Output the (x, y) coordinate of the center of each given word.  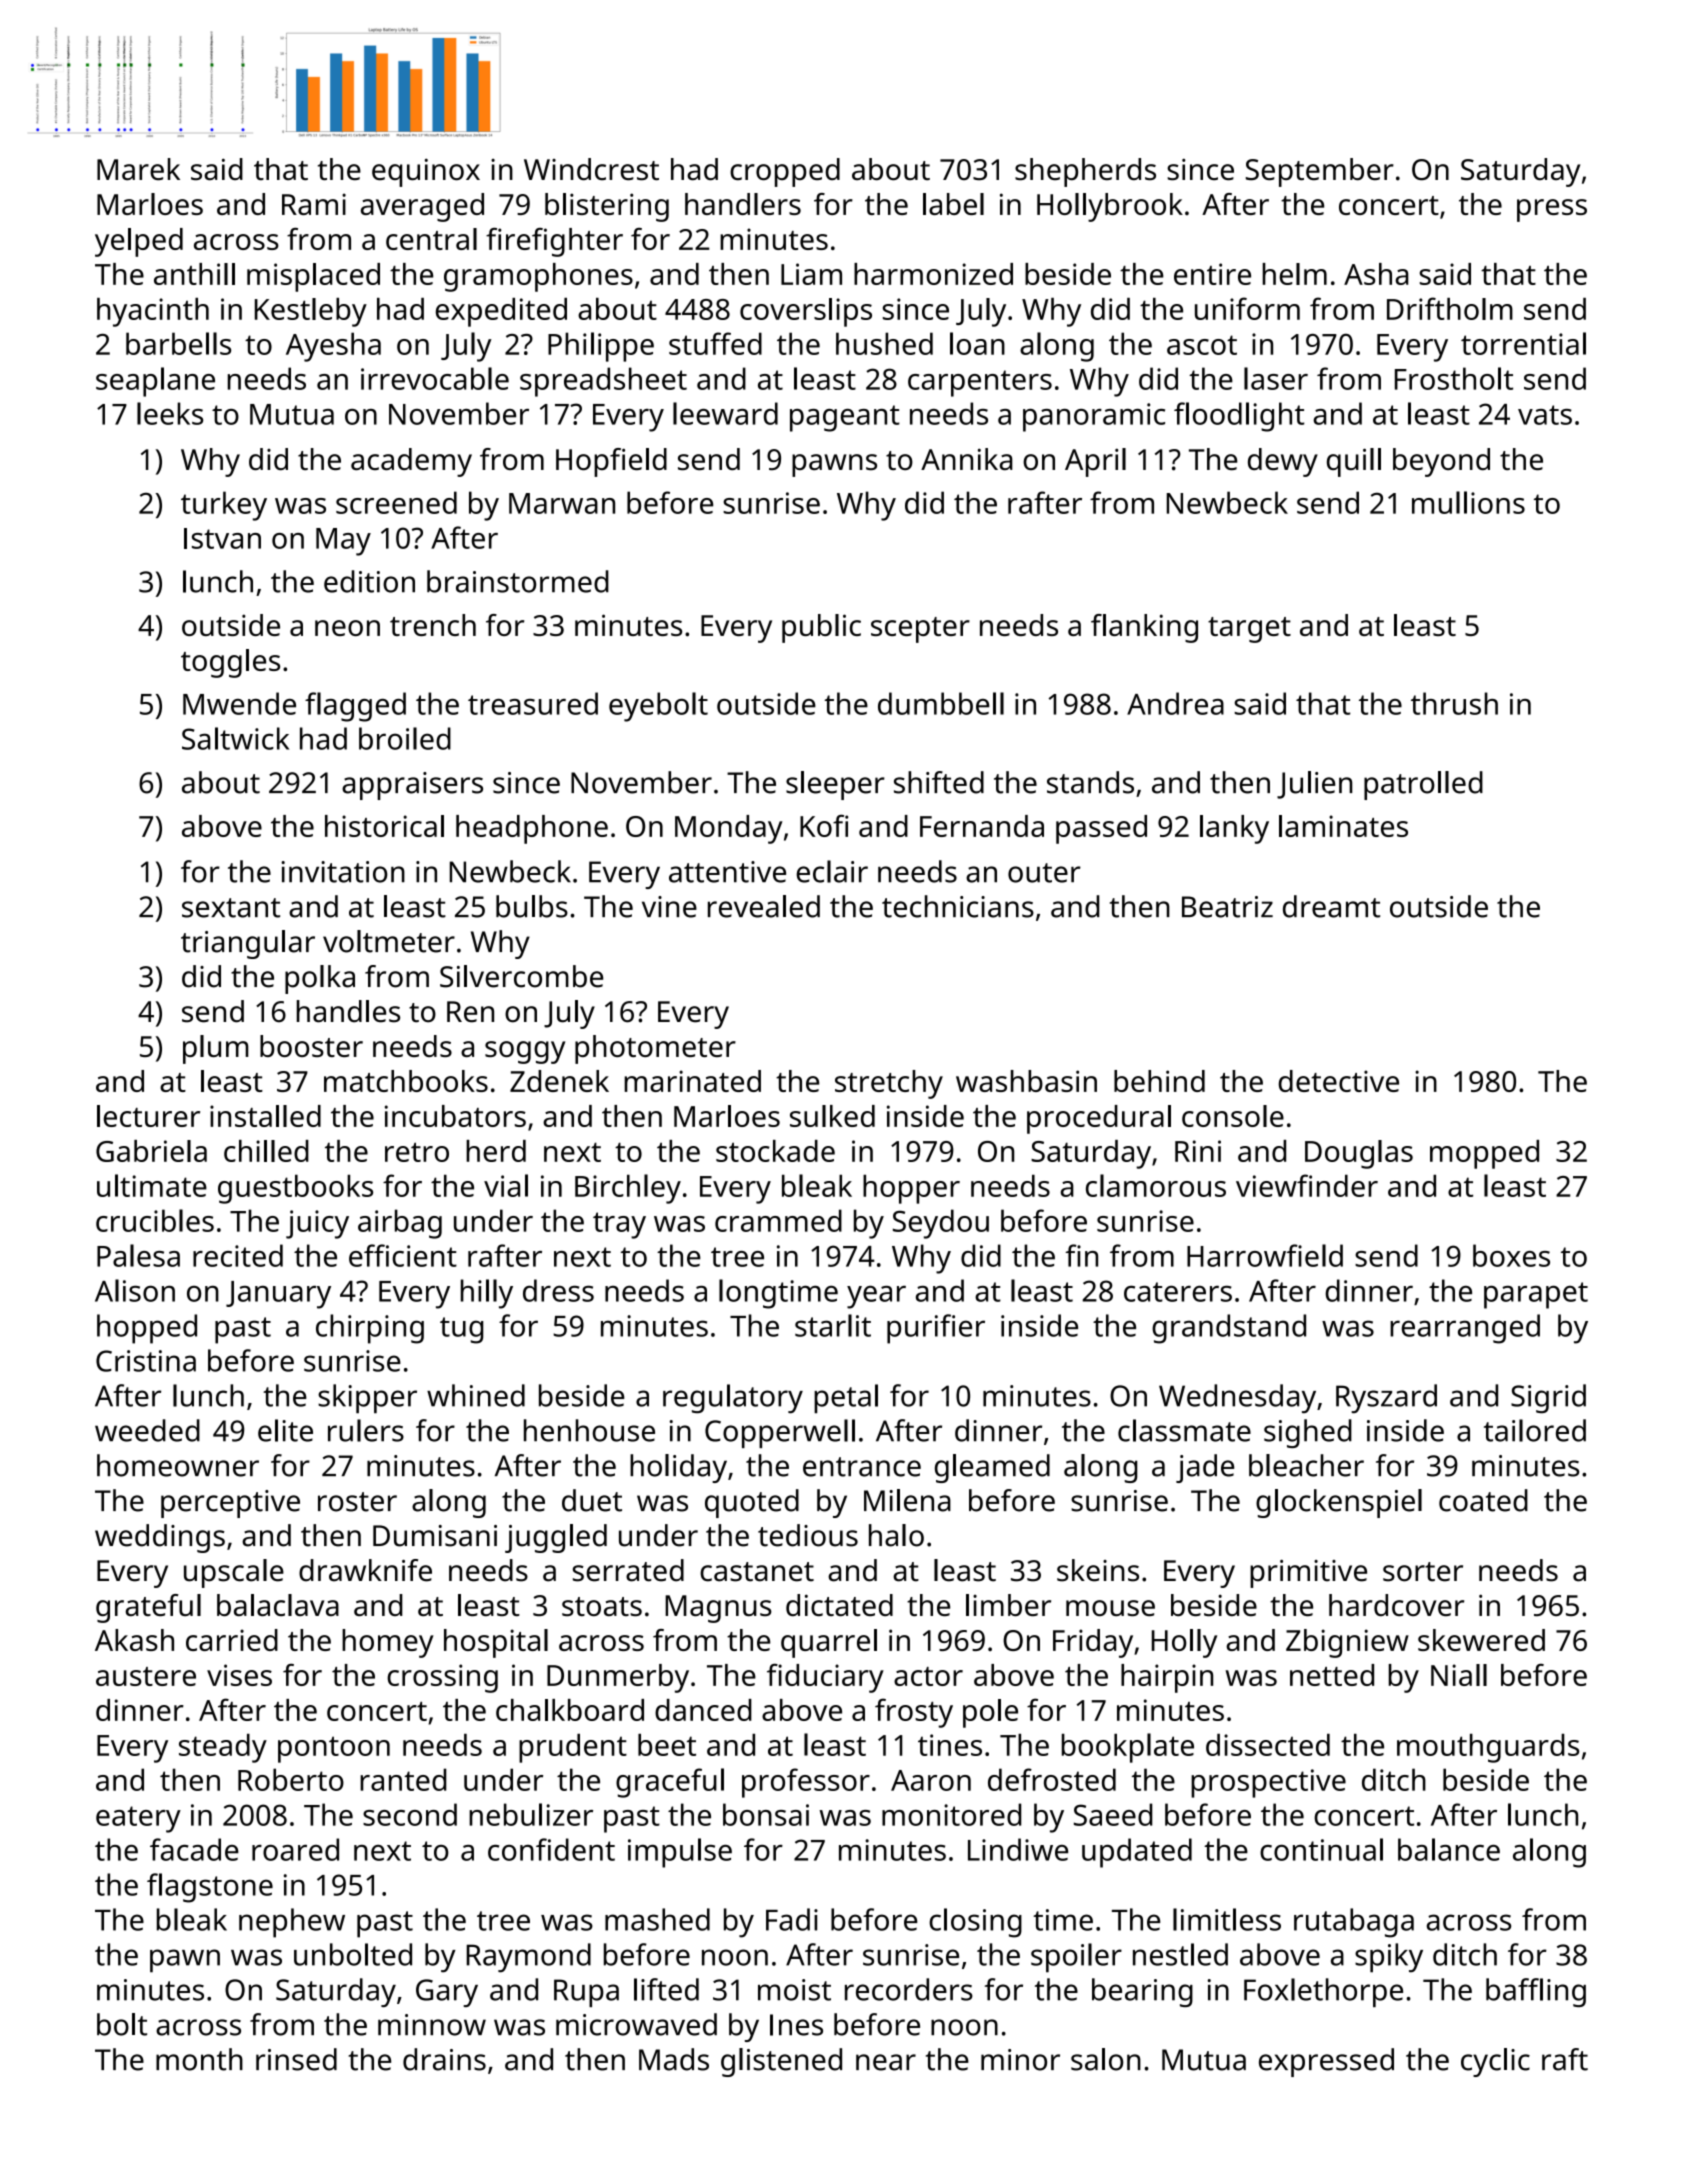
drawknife (365, 1570)
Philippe (601, 347)
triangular (248, 944)
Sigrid (1548, 1398)
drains (444, 2059)
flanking (1144, 628)
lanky (1234, 829)
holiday (678, 1468)
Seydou (941, 1224)
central (431, 239)
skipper (367, 1399)
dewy (1283, 462)
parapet (1536, 1295)
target (1249, 630)
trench (433, 625)
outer (1044, 873)
